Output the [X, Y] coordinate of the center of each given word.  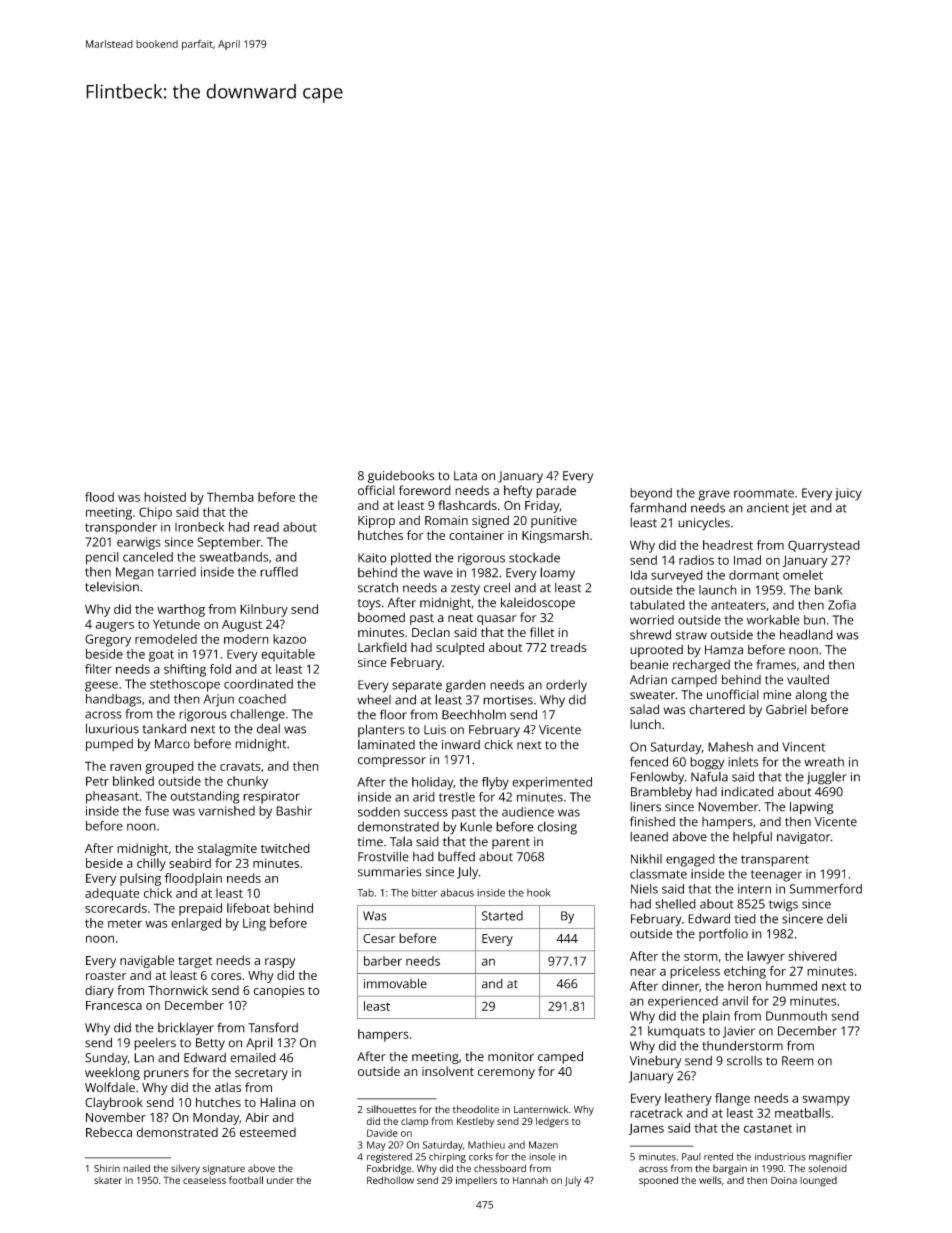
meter [125, 923]
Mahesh [730, 747]
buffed [456, 856]
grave [714, 495]
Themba [230, 497]
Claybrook [114, 1103]
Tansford [273, 1027]
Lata [465, 476]
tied [745, 919]
